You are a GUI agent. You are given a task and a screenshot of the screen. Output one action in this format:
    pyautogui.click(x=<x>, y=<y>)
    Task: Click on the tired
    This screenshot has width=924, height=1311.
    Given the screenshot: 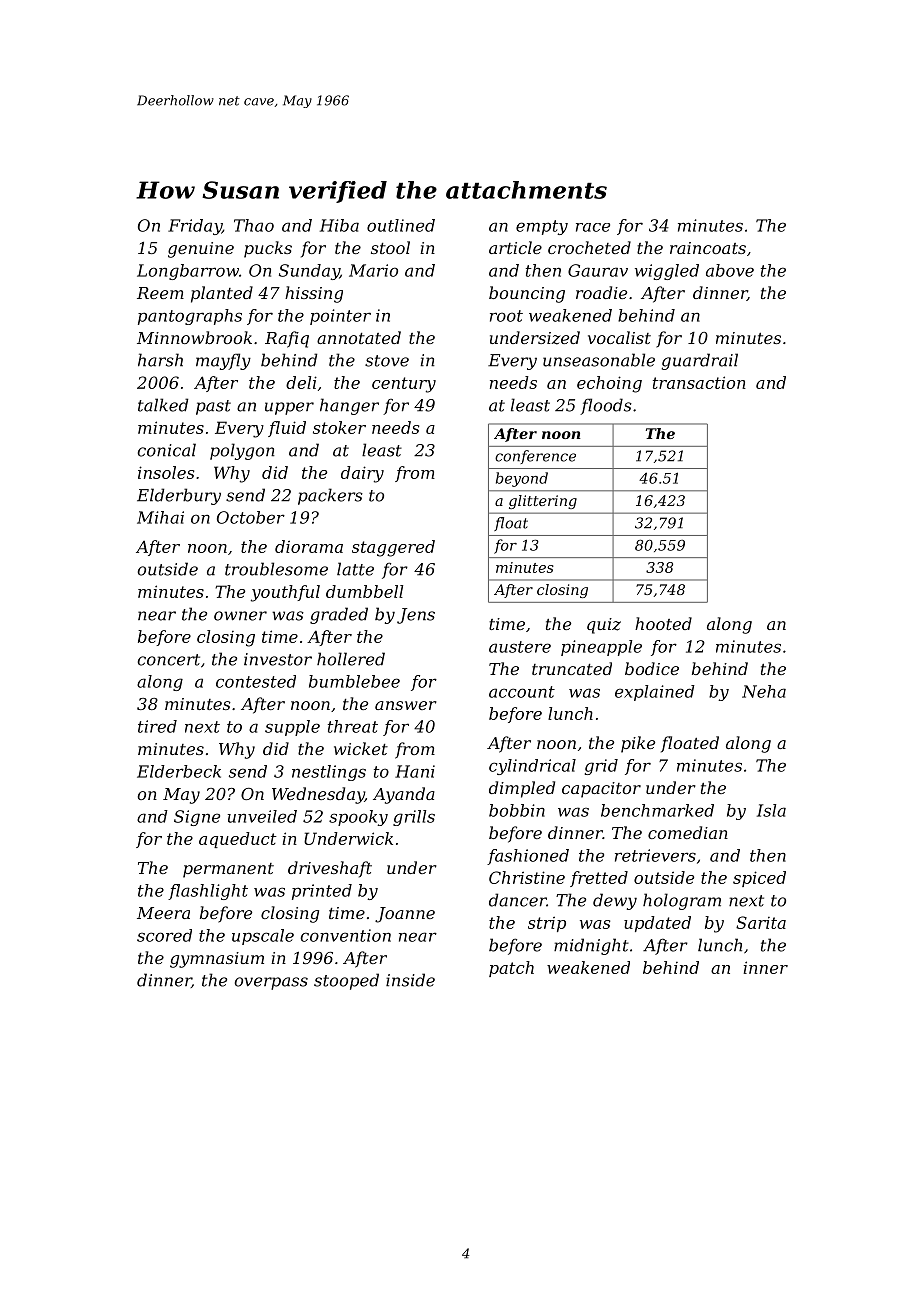 What is the action you would take?
    pyautogui.click(x=157, y=726)
